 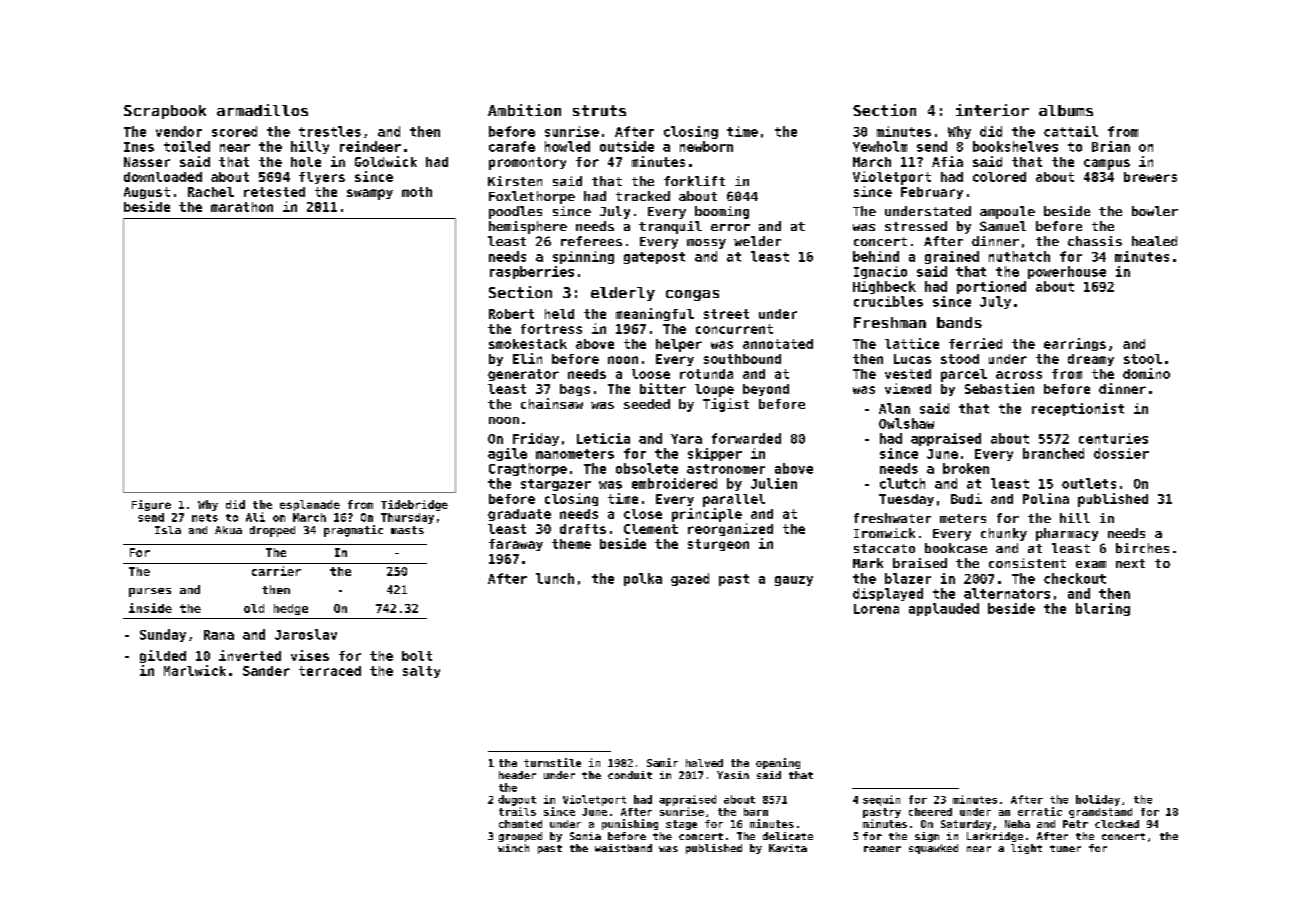 I want to click on albums, so click(x=1066, y=110).
